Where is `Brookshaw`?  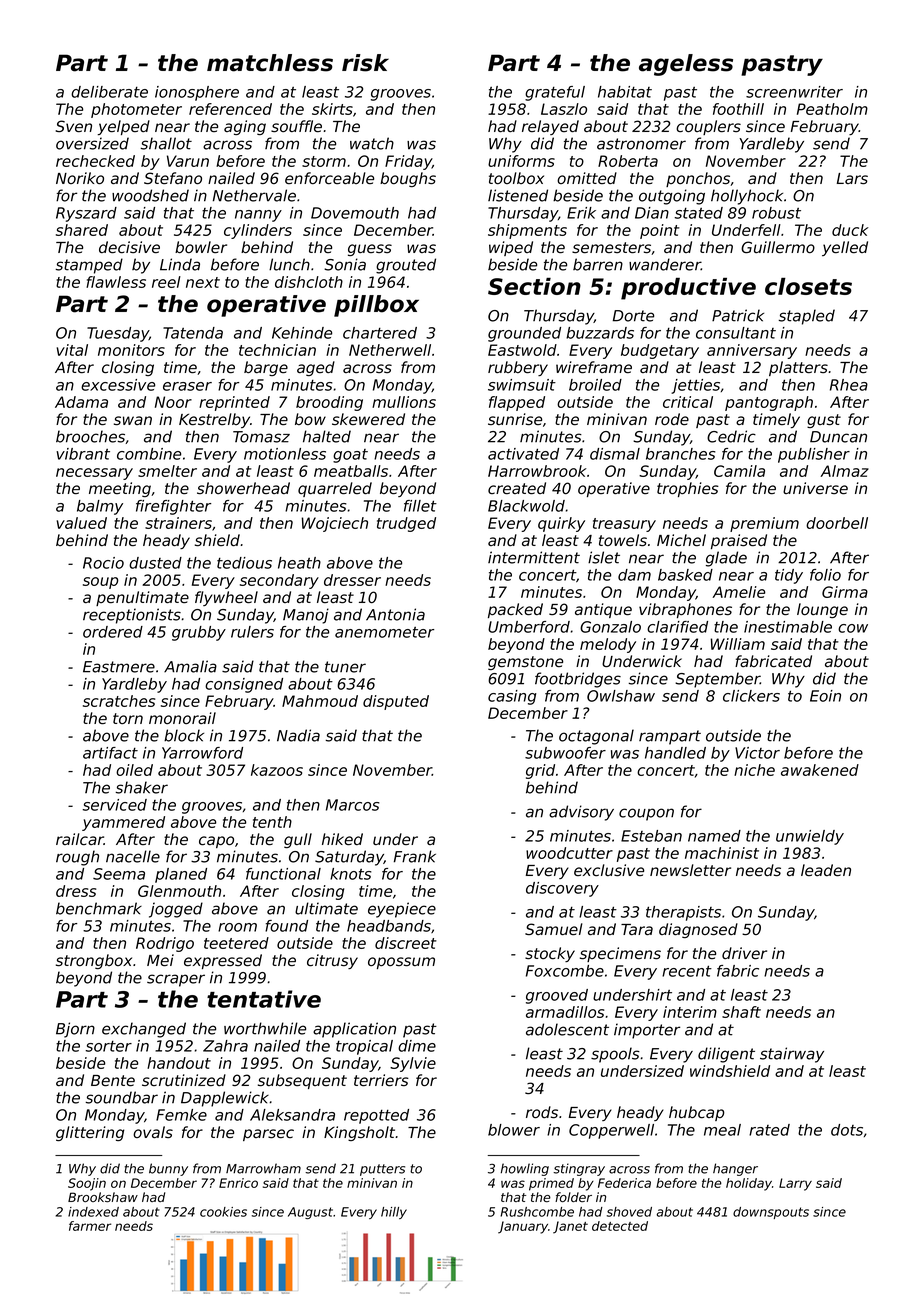 Brookshaw is located at coordinates (103, 1197).
